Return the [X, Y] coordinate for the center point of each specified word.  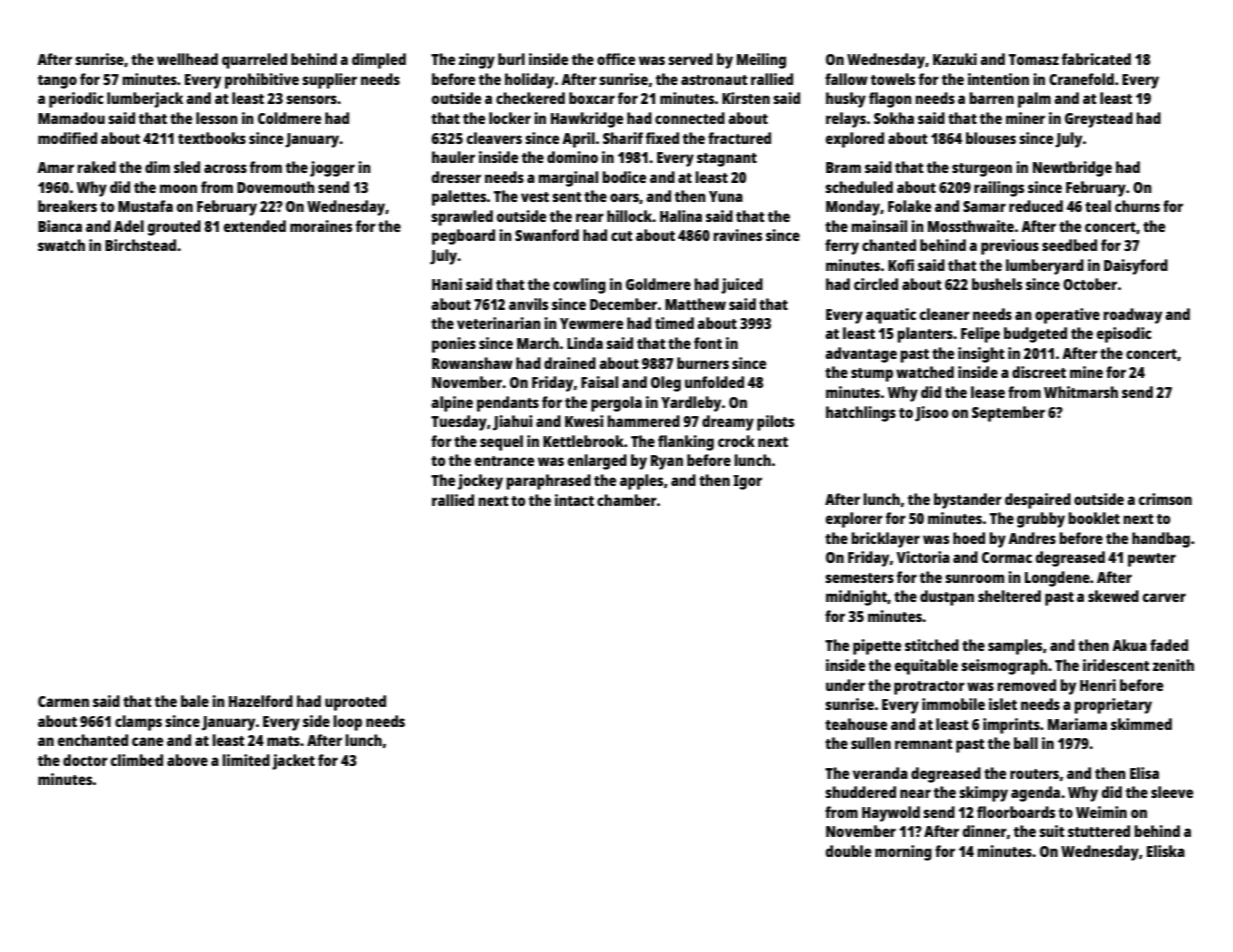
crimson [1165, 499]
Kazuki [955, 59]
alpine [452, 404]
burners [703, 363]
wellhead [187, 59]
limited [246, 760]
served [690, 59]
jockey [480, 482]
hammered [643, 421]
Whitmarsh [1081, 392]
